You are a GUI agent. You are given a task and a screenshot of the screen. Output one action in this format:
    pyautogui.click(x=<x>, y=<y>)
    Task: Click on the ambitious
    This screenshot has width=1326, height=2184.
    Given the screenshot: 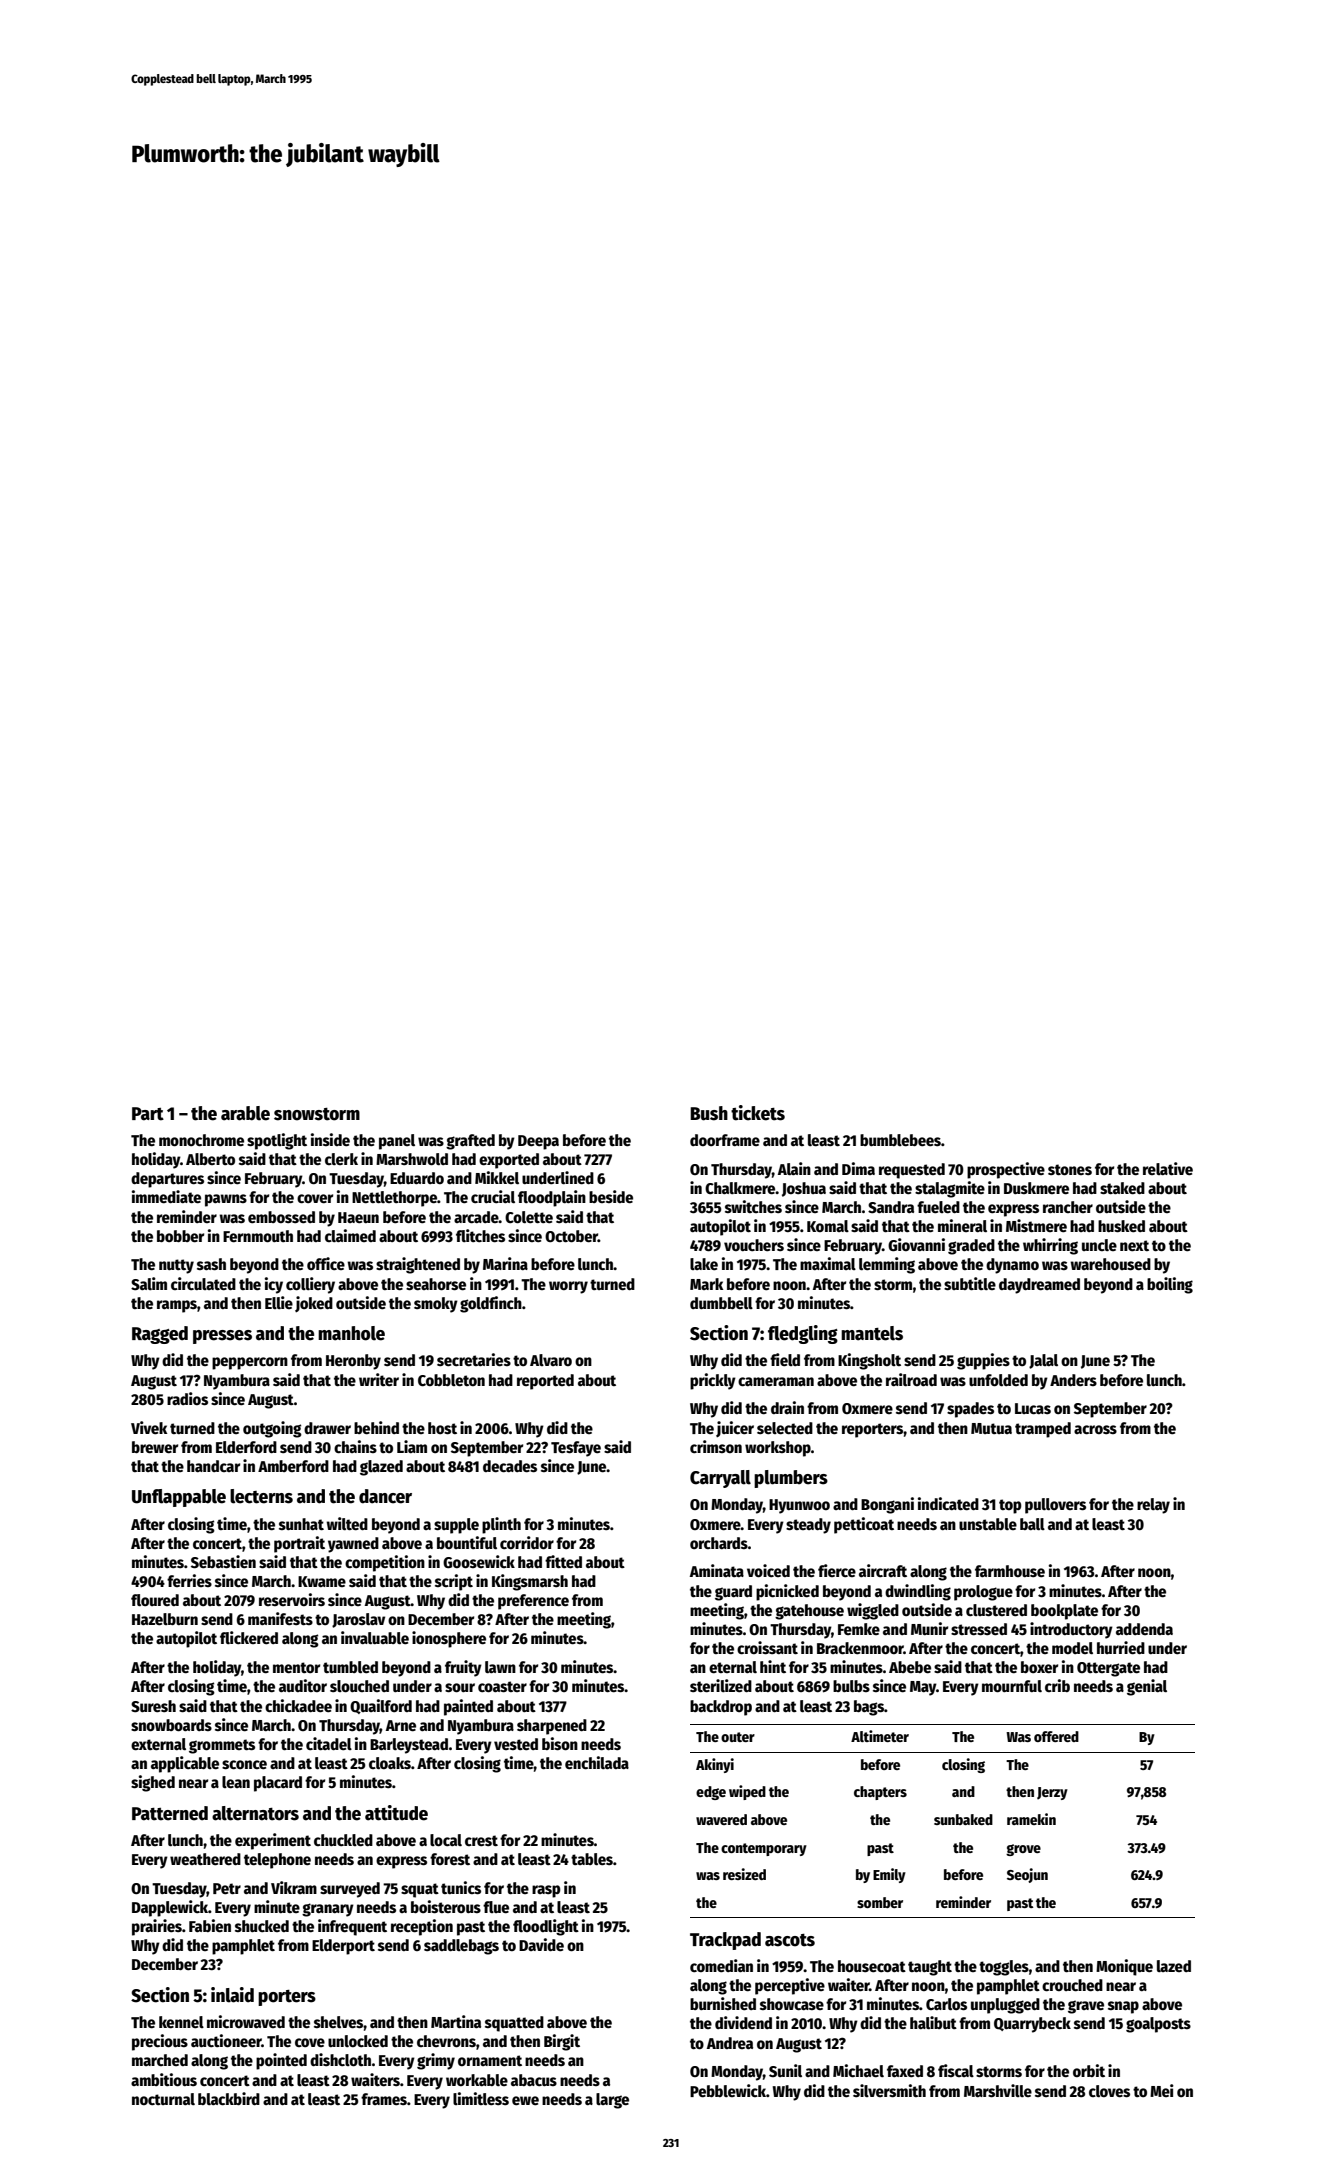 What is the action you would take?
    pyautogui.click(x=164, y=2080)
